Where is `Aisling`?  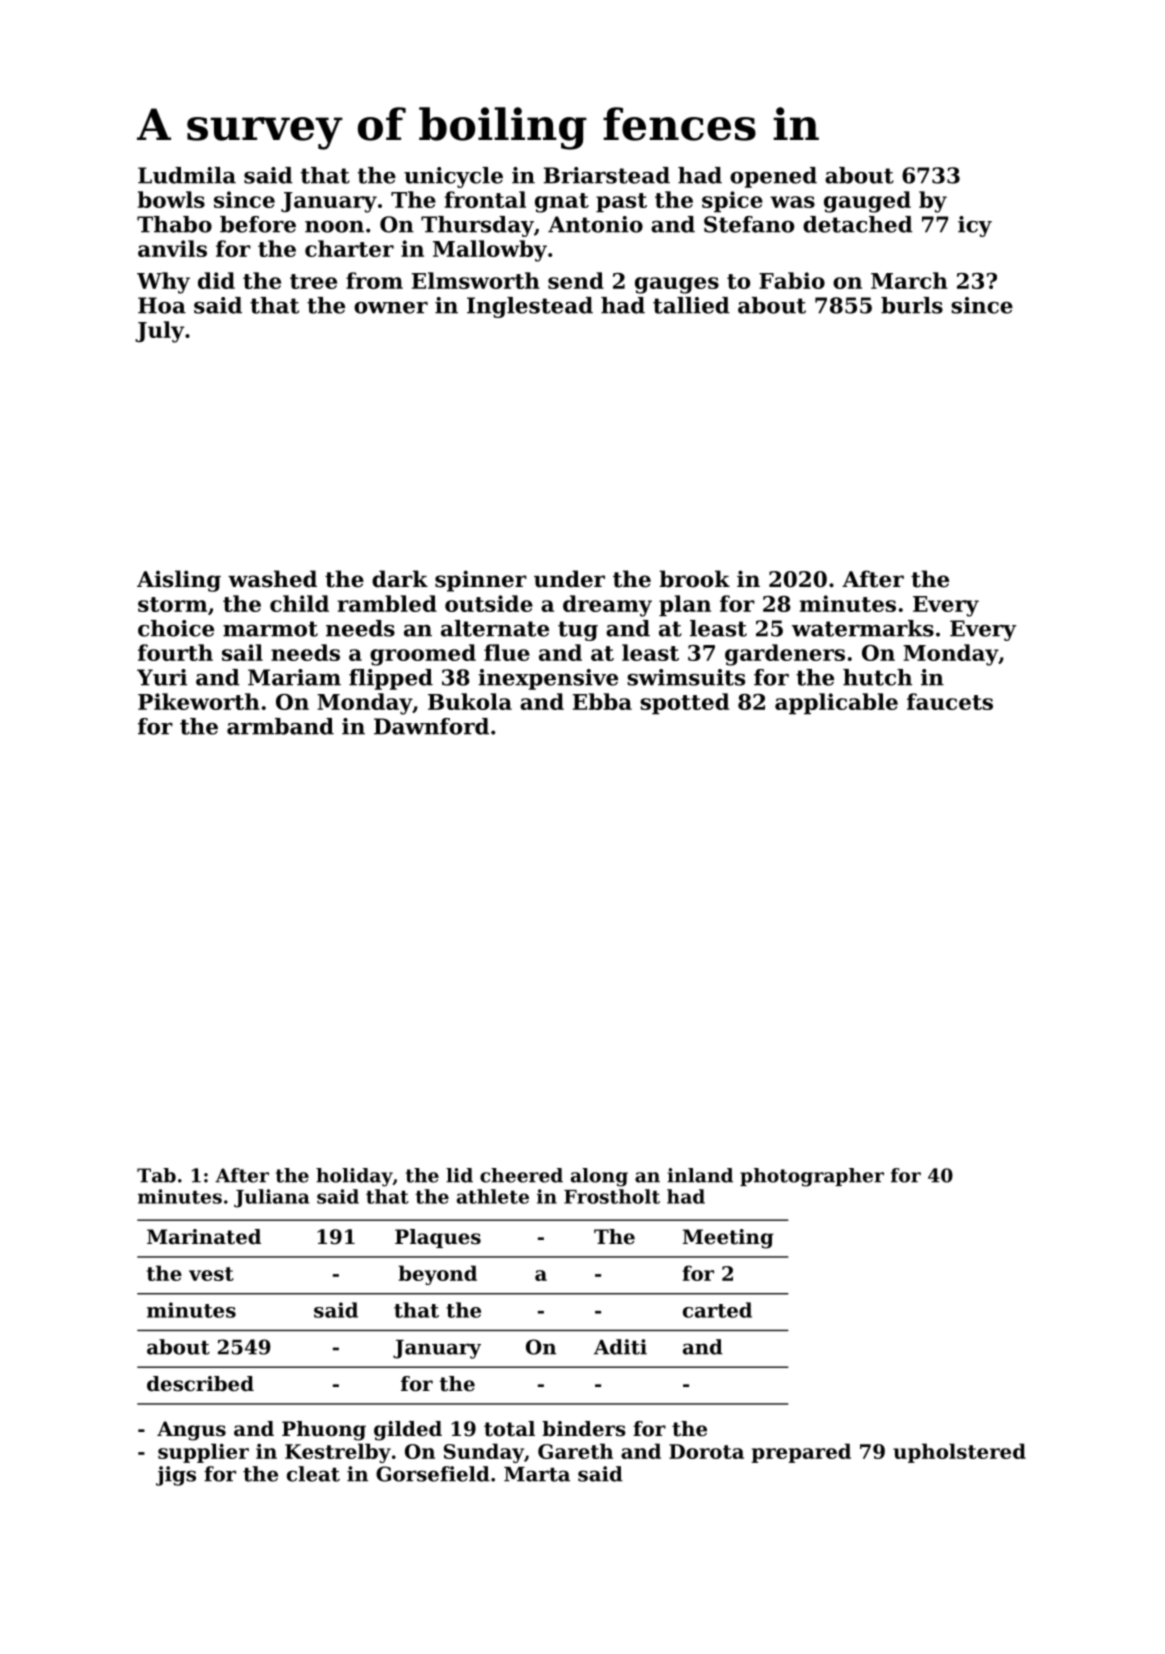
Aisling is located at coordinates (179, 581).
